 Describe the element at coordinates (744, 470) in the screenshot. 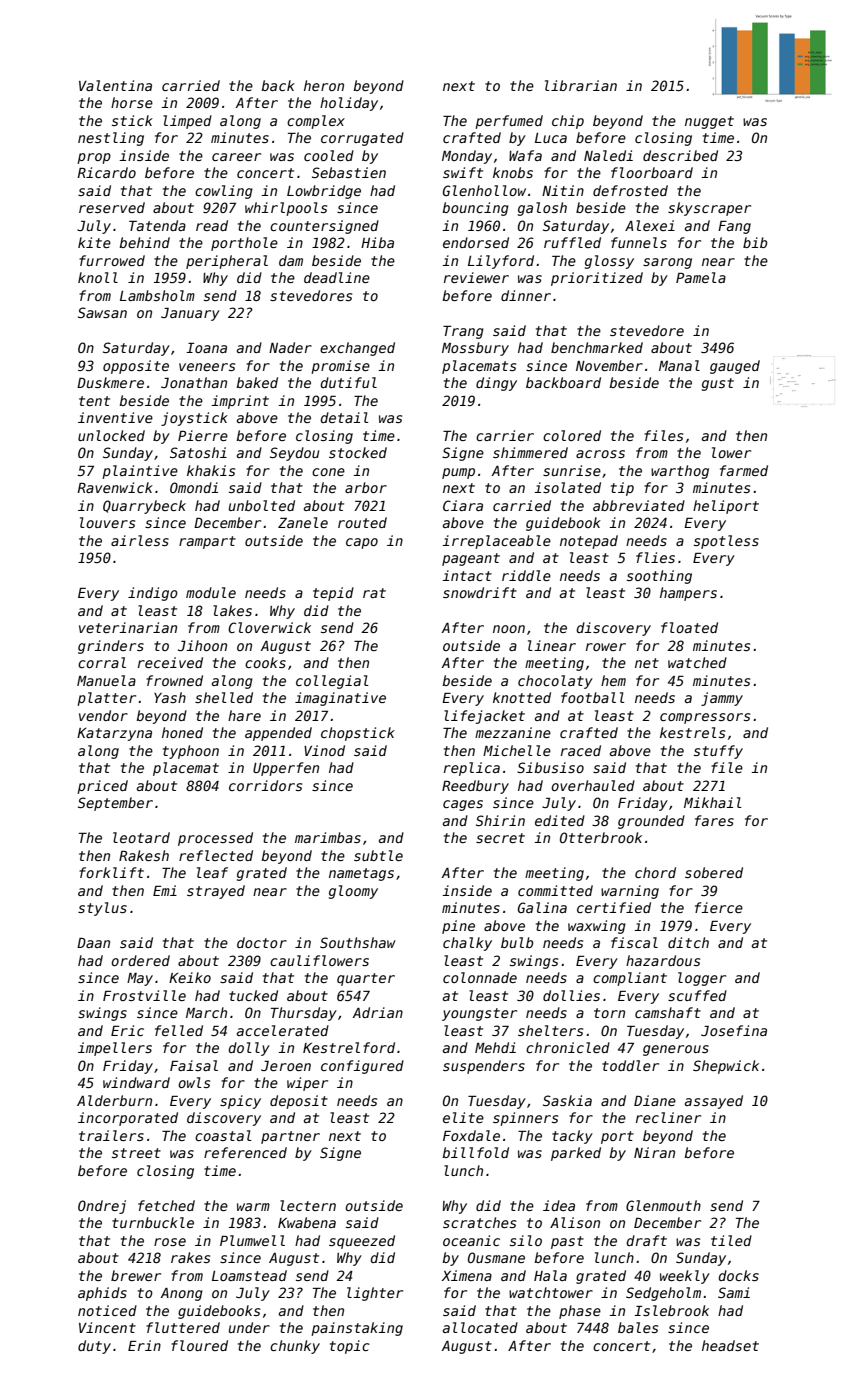

I see `farmed` at that location.
